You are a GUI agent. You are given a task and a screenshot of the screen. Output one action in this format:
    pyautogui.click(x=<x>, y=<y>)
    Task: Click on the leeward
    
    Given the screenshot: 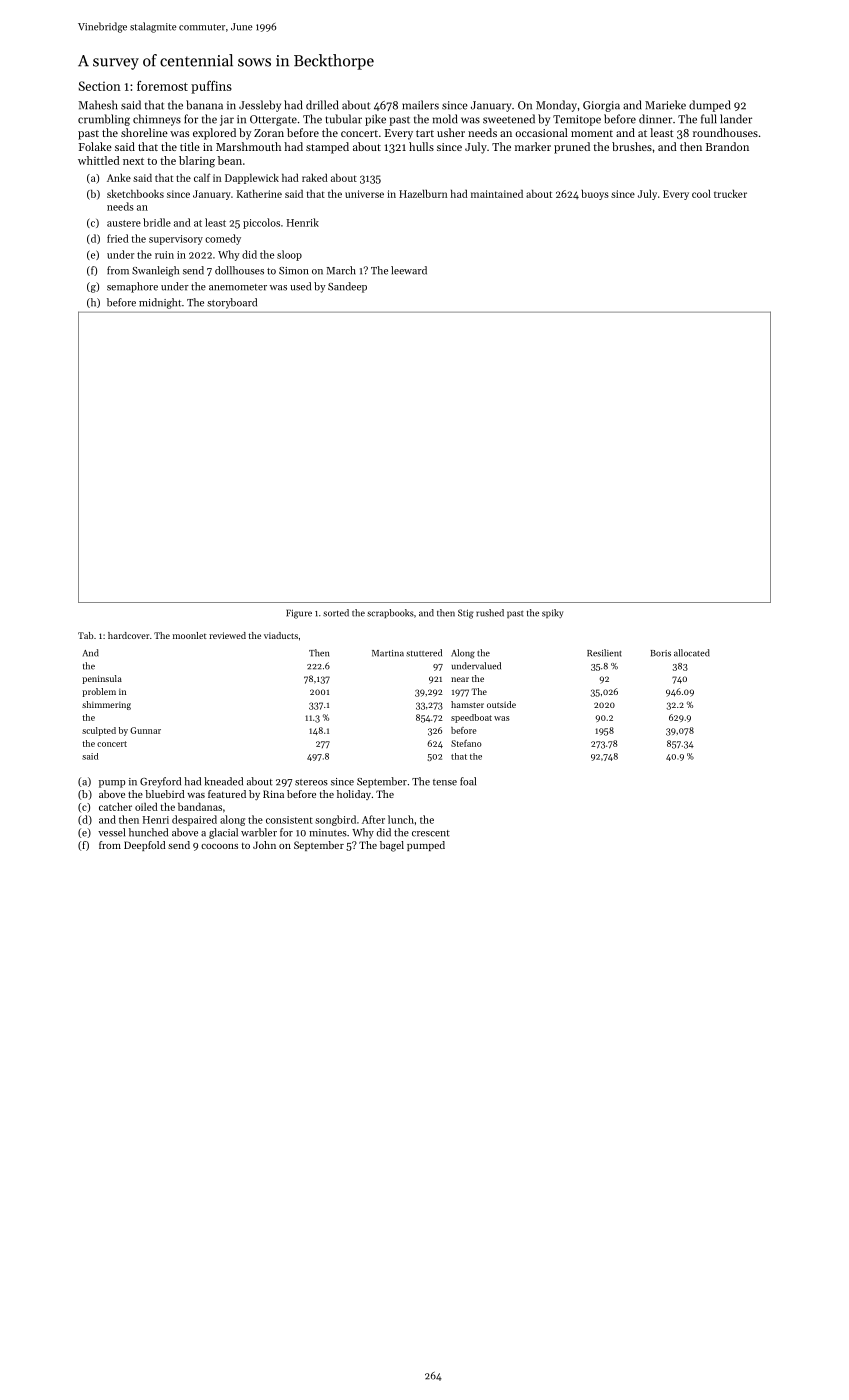 What is the action you would take?
    pyautogui.click(x=409, y=270)
